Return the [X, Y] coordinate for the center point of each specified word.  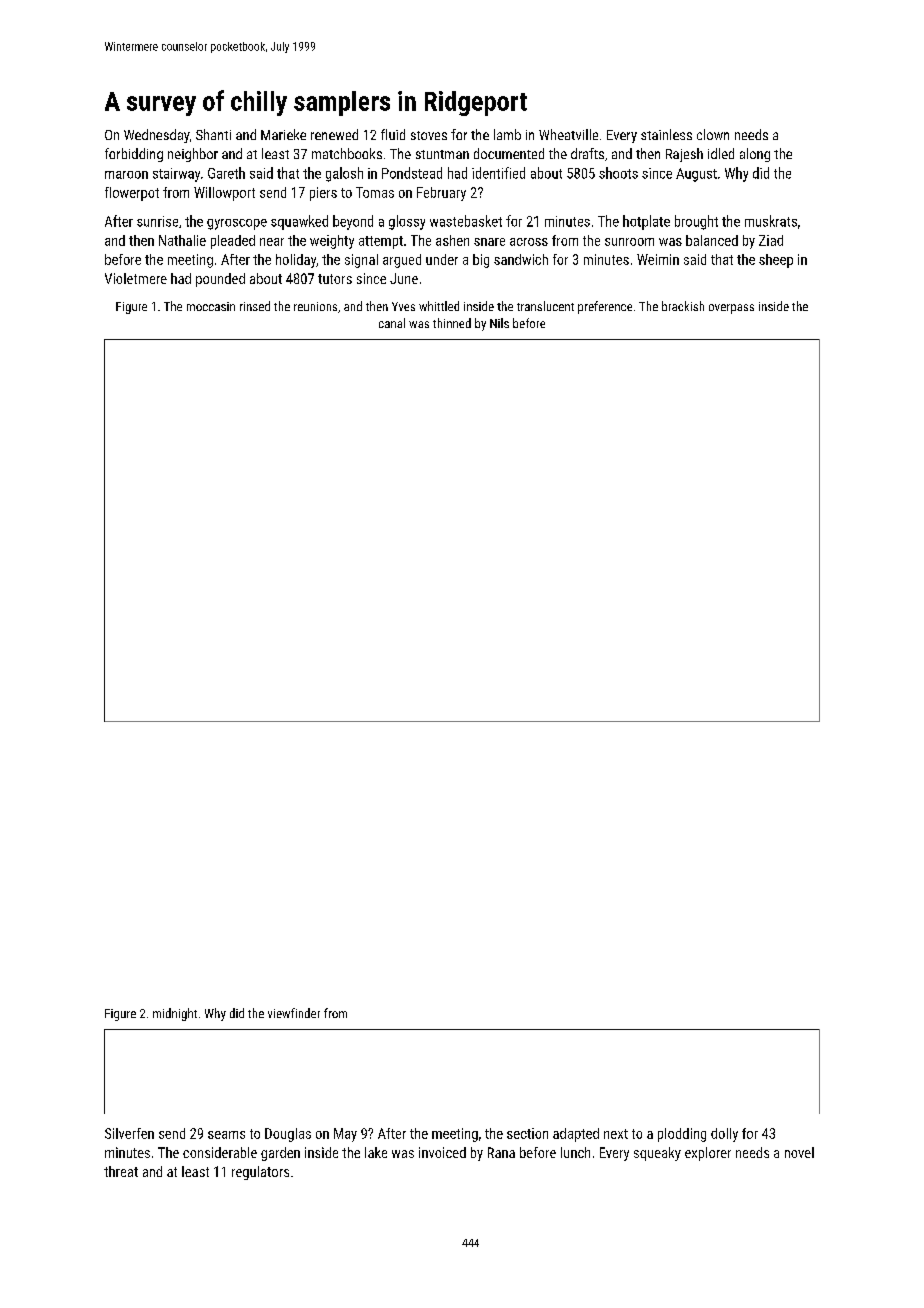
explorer [708, 1154]
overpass [731, 309]
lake [376, 1152]
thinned [452, 323]
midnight [175, 1014]
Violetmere [136, 278]
